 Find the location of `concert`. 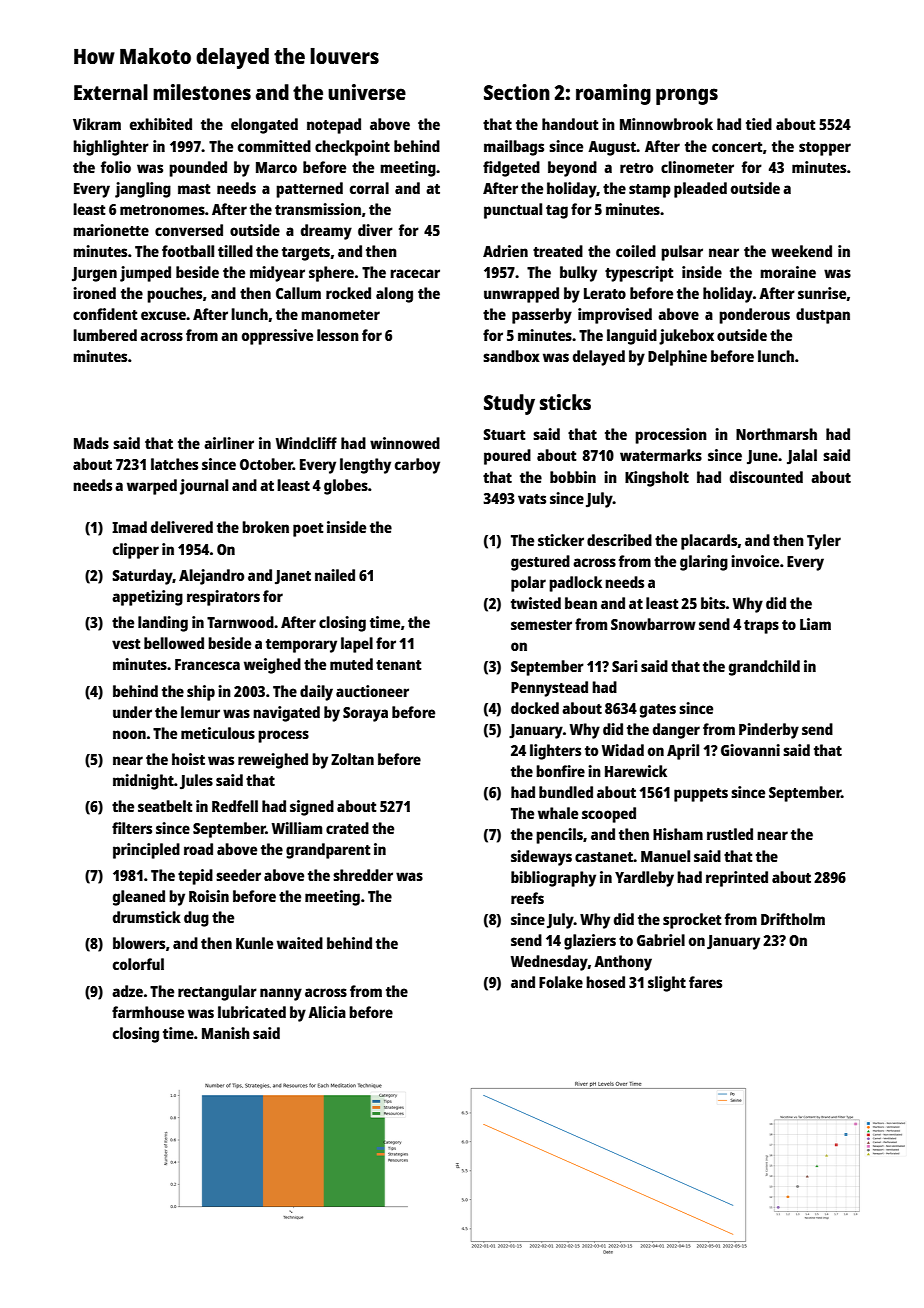

concert is located at coordinates (737, 147).
